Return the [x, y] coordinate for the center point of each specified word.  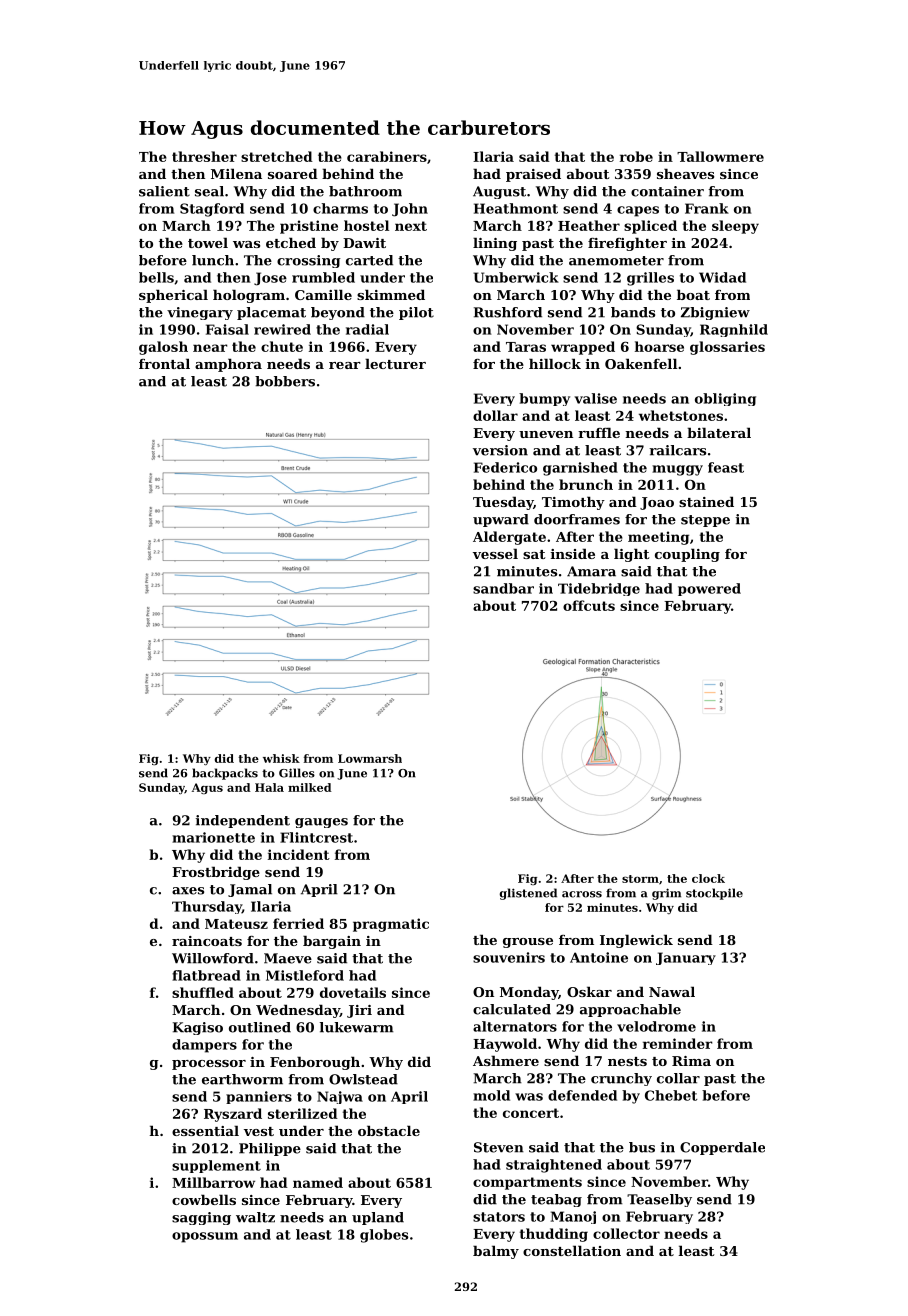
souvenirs [509, 957]
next [411, 226]
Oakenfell [641, 363]
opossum [205, 1237]
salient [164, 191]
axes [188, 891]
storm [640, 879]
